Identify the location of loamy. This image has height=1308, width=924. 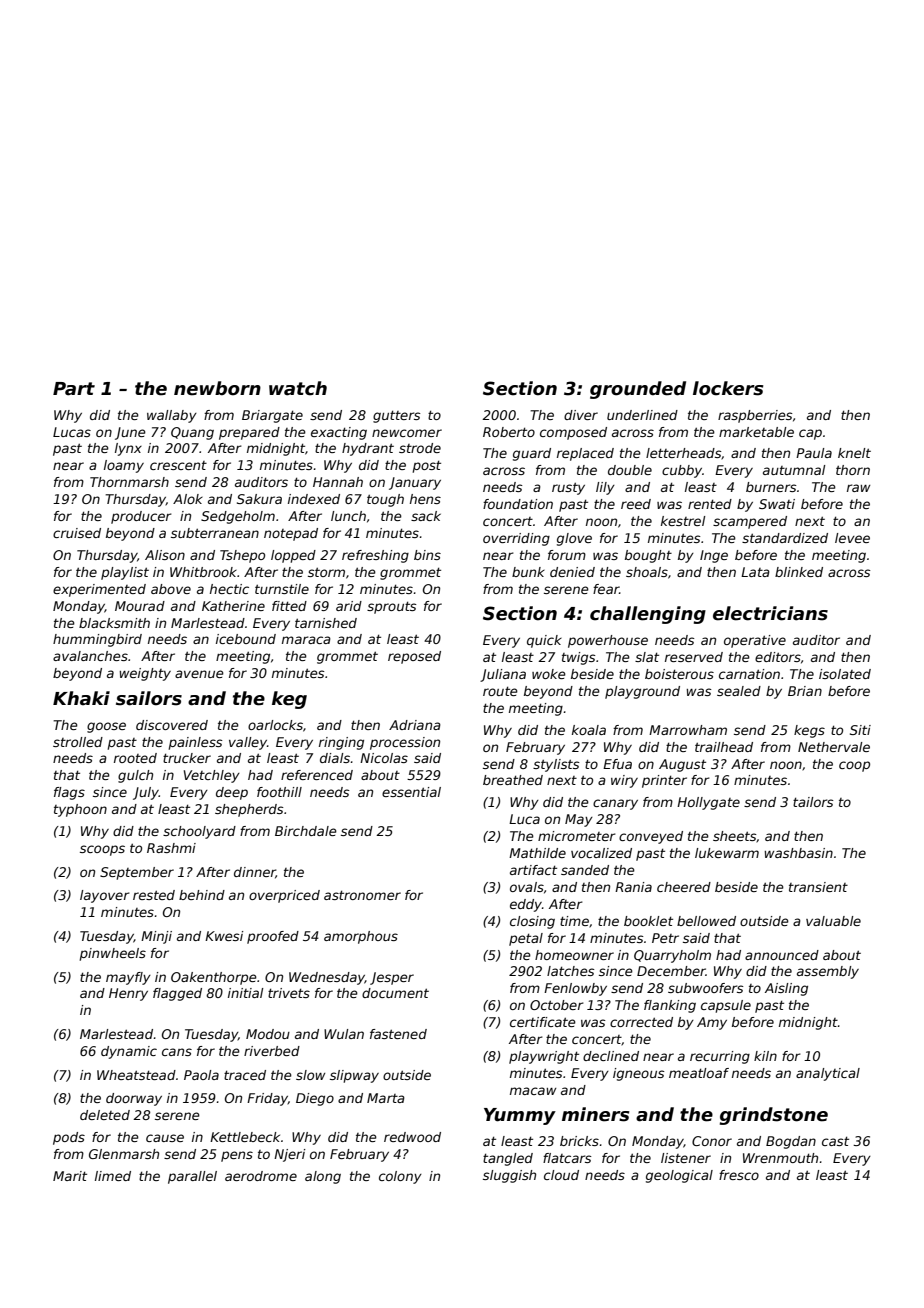
(124, 466).
